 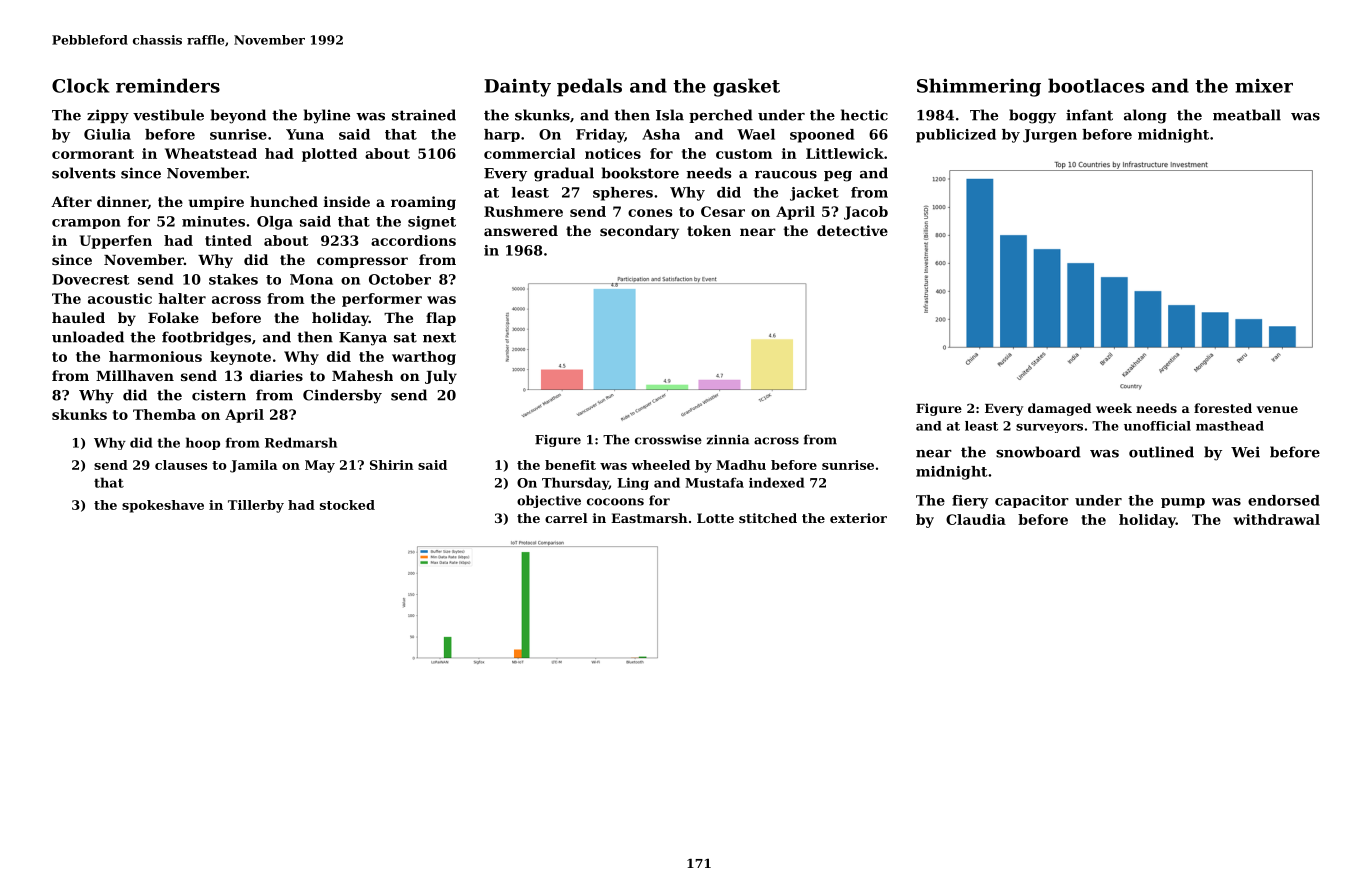 What do you see at coordinates (168, 85) in the screenshot?
I see `reminders` at bounding box center [168, 85].
